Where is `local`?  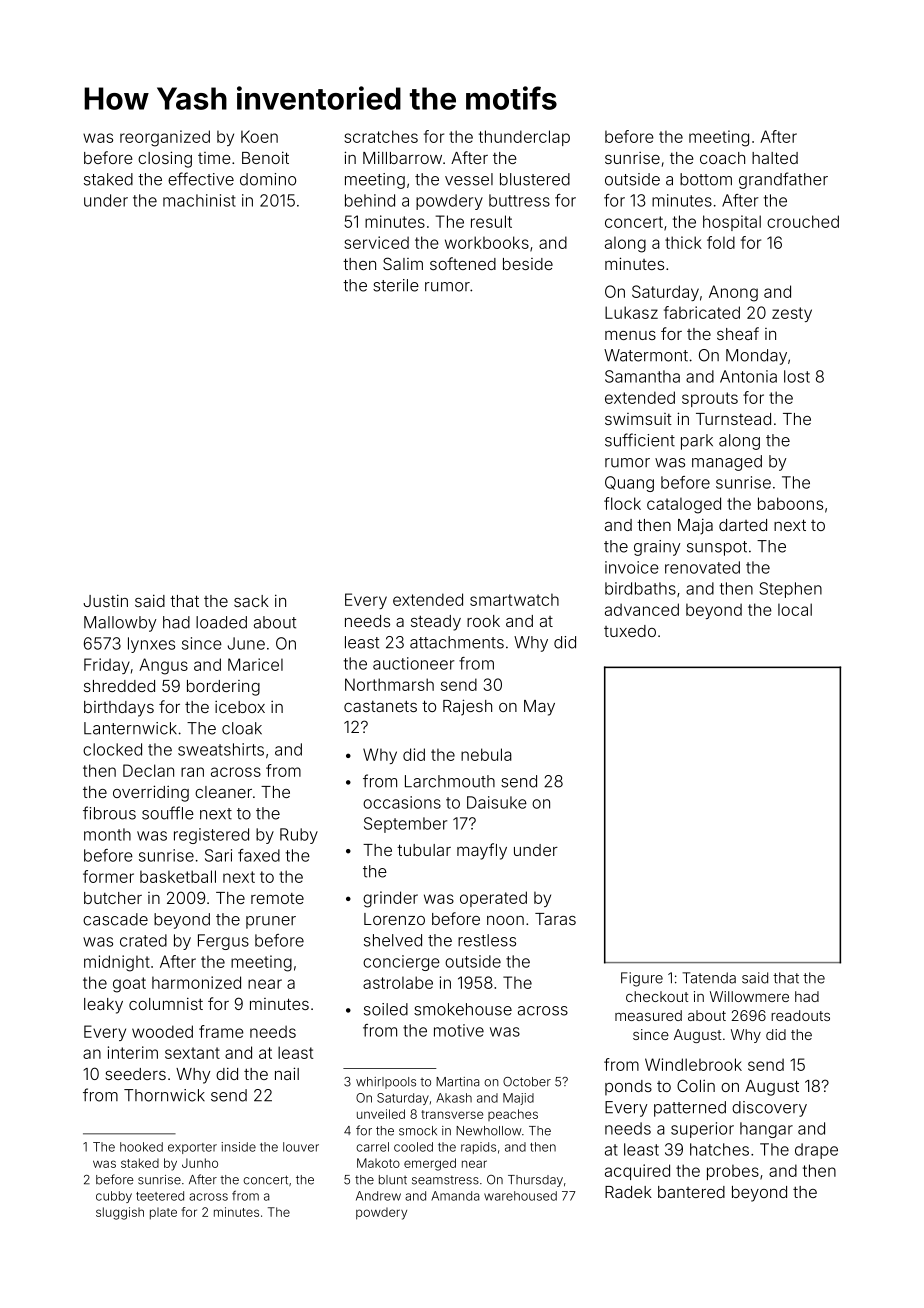 local is located at coordinates (795, 609).
